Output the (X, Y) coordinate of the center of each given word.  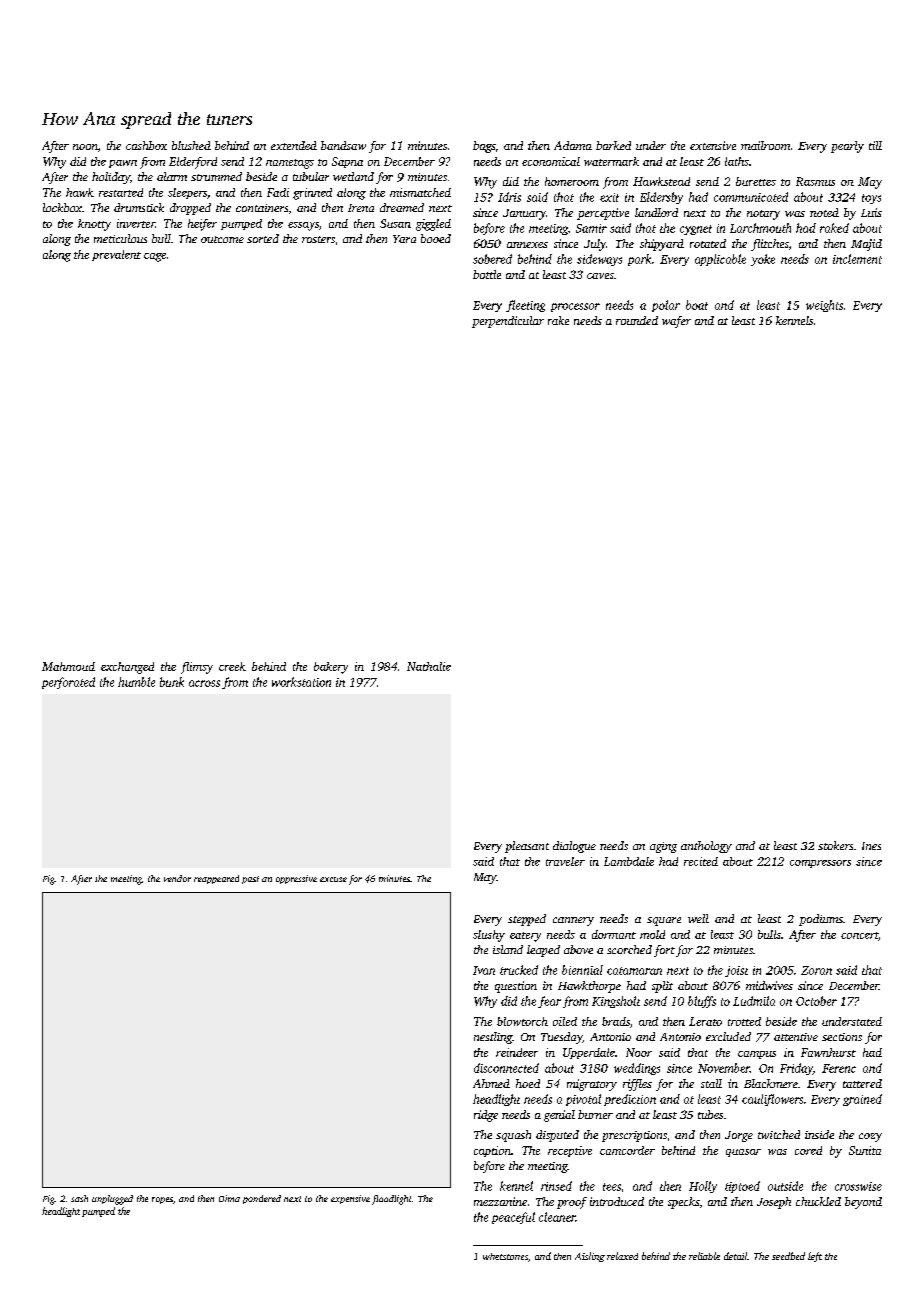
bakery (331, 668)
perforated (68, 683)
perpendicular (508, 322)
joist (736, 971)
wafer (676, 322)
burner (595, 1114)
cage (155, 257)
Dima (229, 1198)
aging (663, 847)
